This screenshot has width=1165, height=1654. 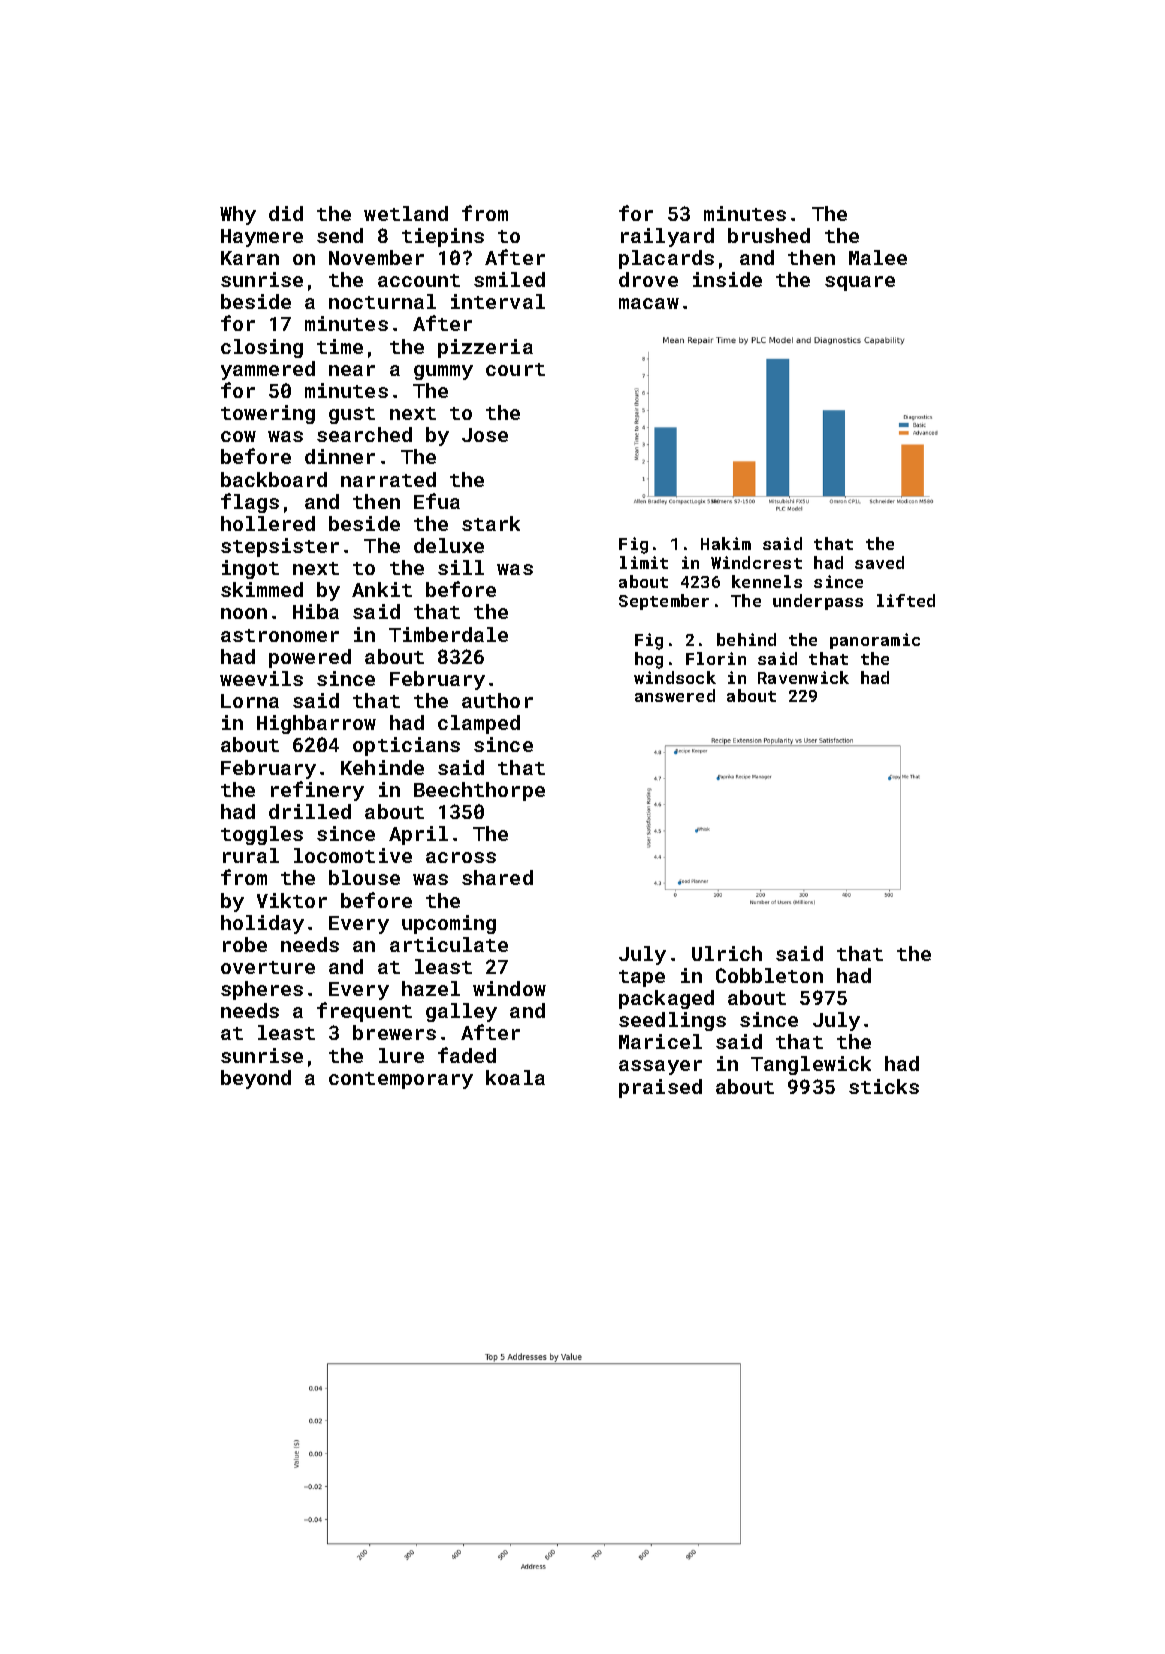 What do you see at coordinates (280, 547) in the screenshot?
I see `stepsister` at bounding box center [280, 547].
